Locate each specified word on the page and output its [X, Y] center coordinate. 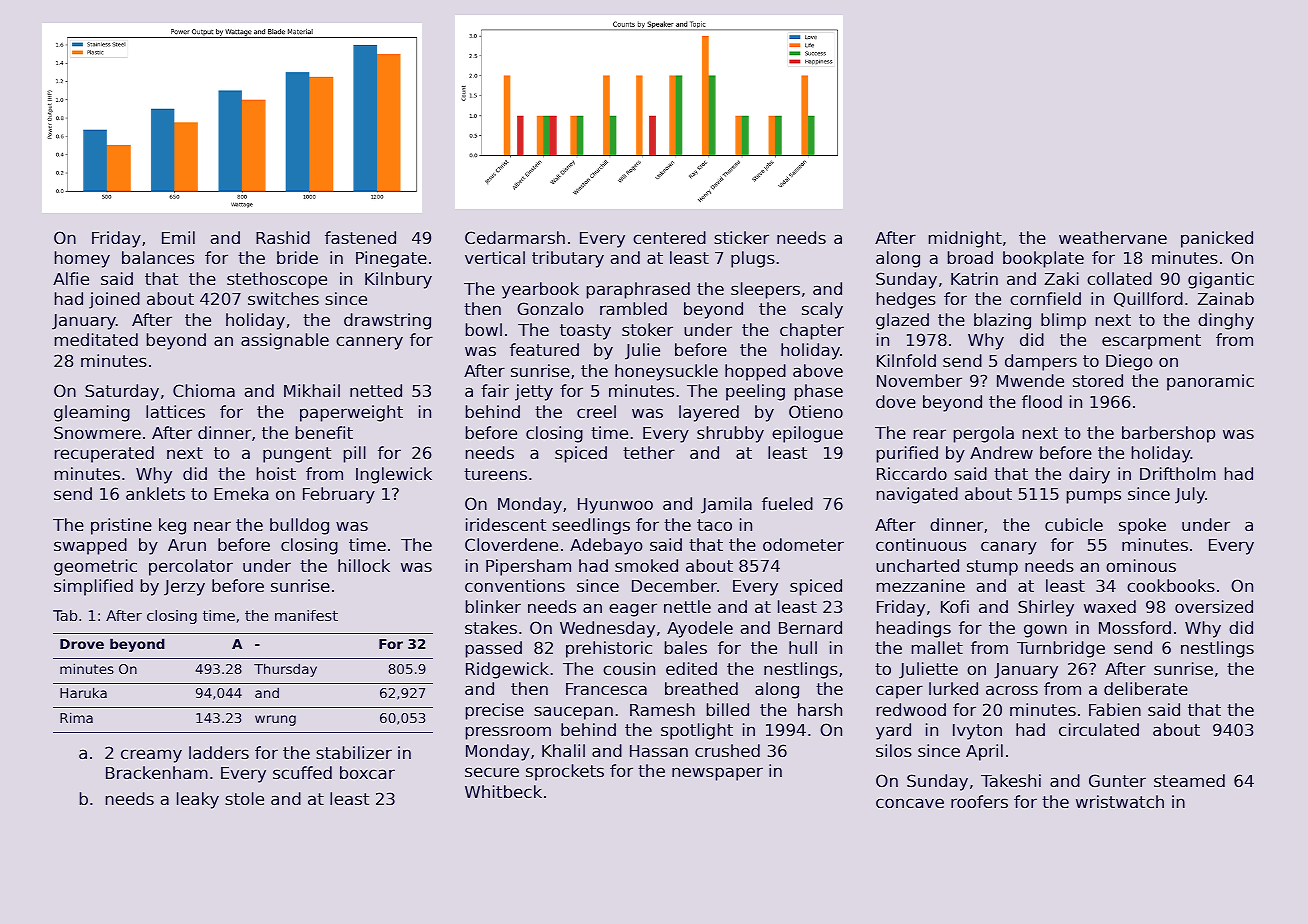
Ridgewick [507, 670]
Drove [82, 644]
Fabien [1115, 709]
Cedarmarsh [515, 237]
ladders [219, 752]
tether [649, 452]
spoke [1142, 526]
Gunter [1117, 780]
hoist [276, 473]
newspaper [717, 774]
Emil [178, 237]
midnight [965, 239]
